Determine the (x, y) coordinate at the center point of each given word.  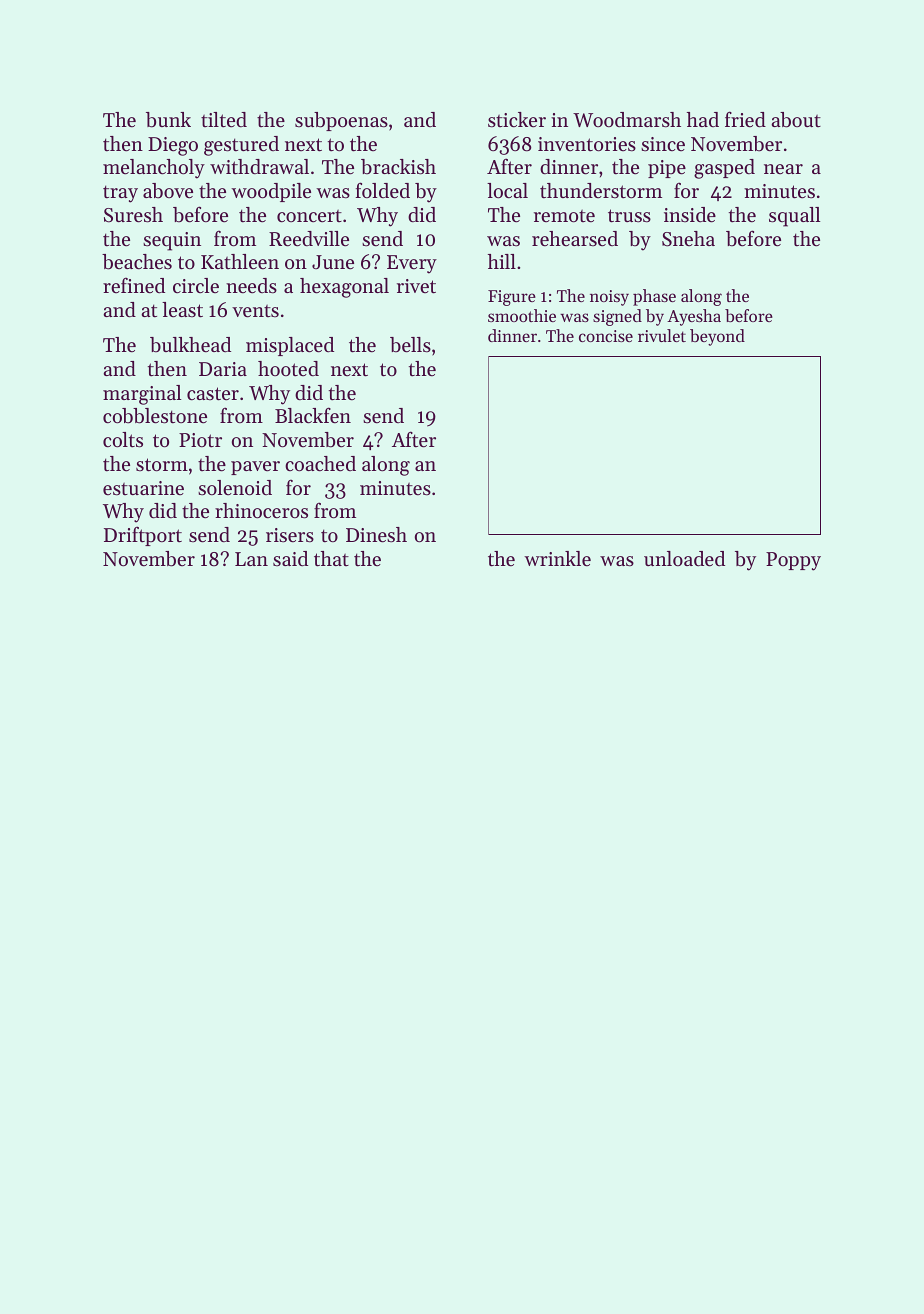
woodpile (271, 192)
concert (309, 216)
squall (794, 217)
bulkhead (190, 345)
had (703, 119)
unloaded (684, 559)
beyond (717, 337)
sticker (517, 120)
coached (320, 464)
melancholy (154, 169)
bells (410, 345)
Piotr (200, 440)
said (290, 559)
